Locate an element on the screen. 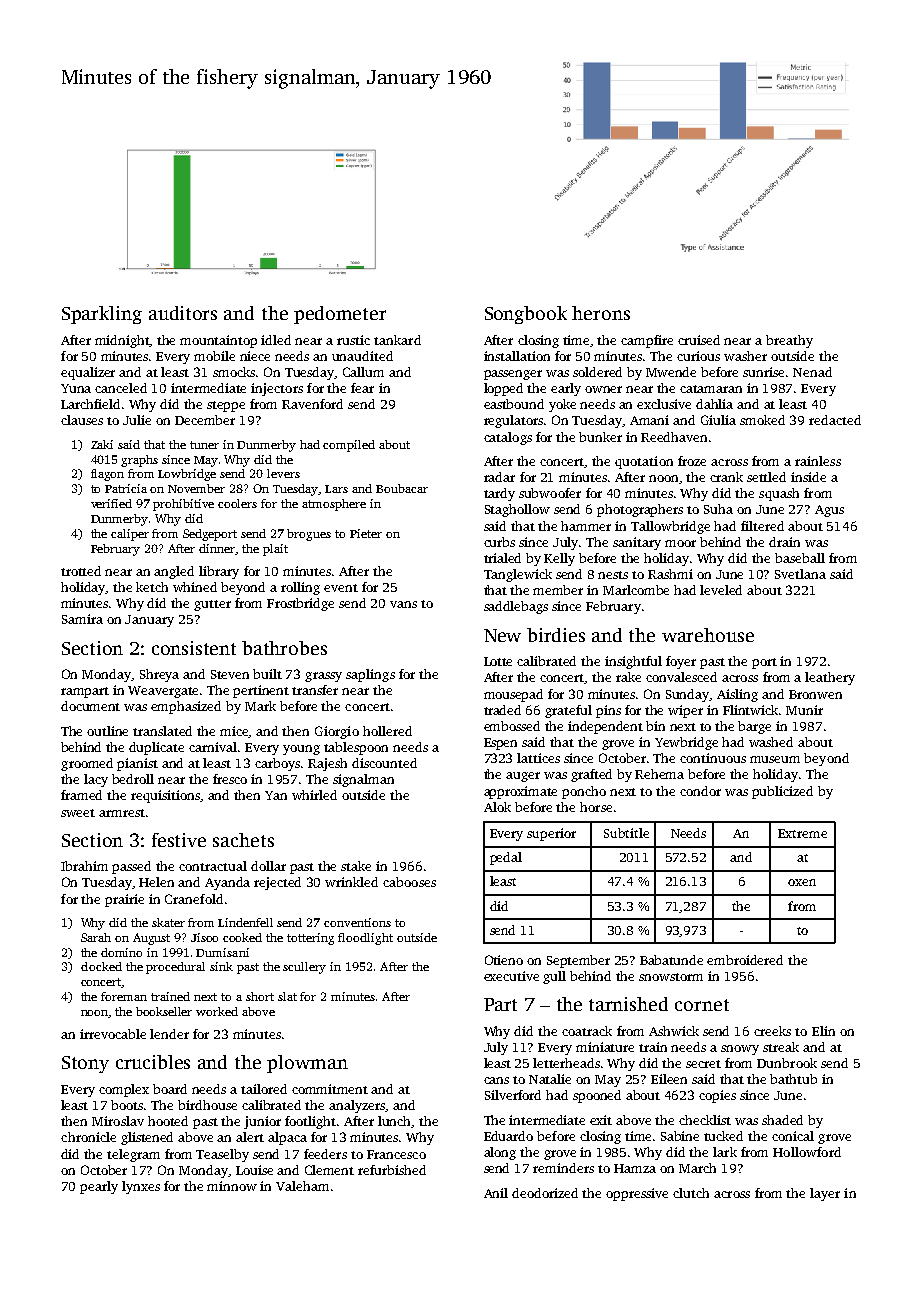 The width and height of the screenshot is (924, 1308). framed is located at coordinates (81, 795).
